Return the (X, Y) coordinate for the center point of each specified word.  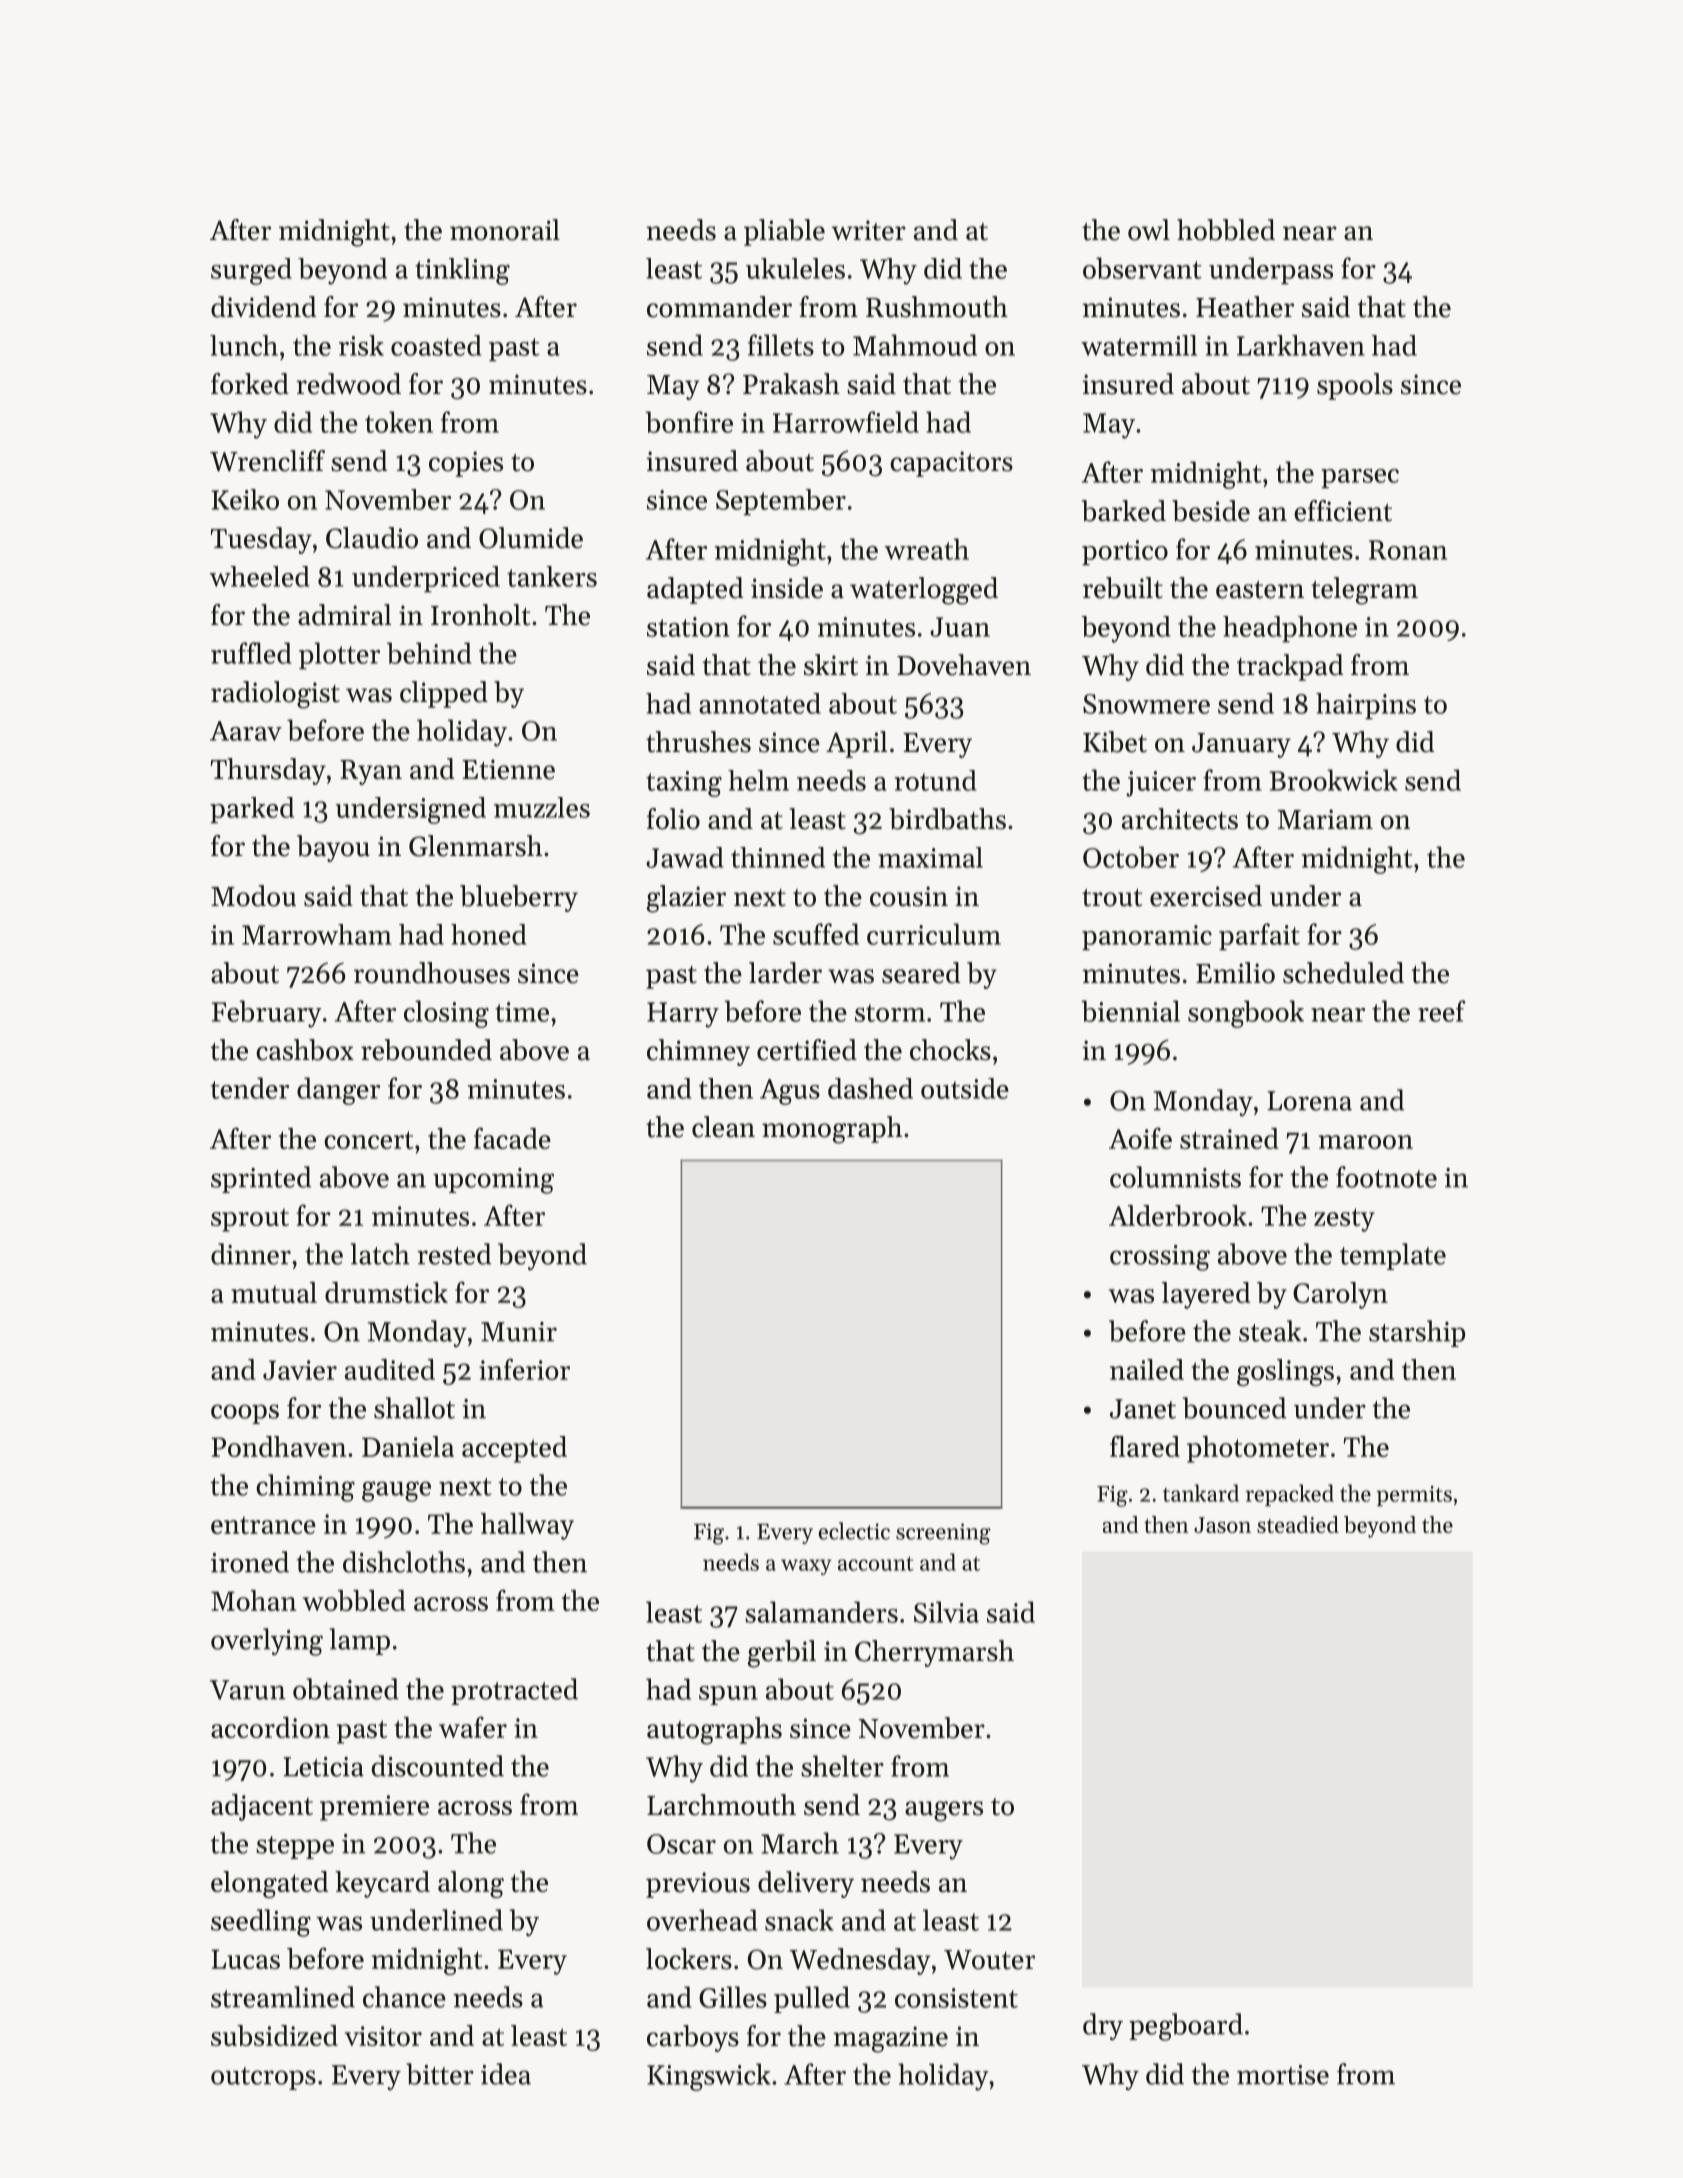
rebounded (426, 1050)
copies (466, 464)
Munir (519, 1332)
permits (1414, 1496)
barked (1124, 511)
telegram (1364, 591)
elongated (269, 1884)
